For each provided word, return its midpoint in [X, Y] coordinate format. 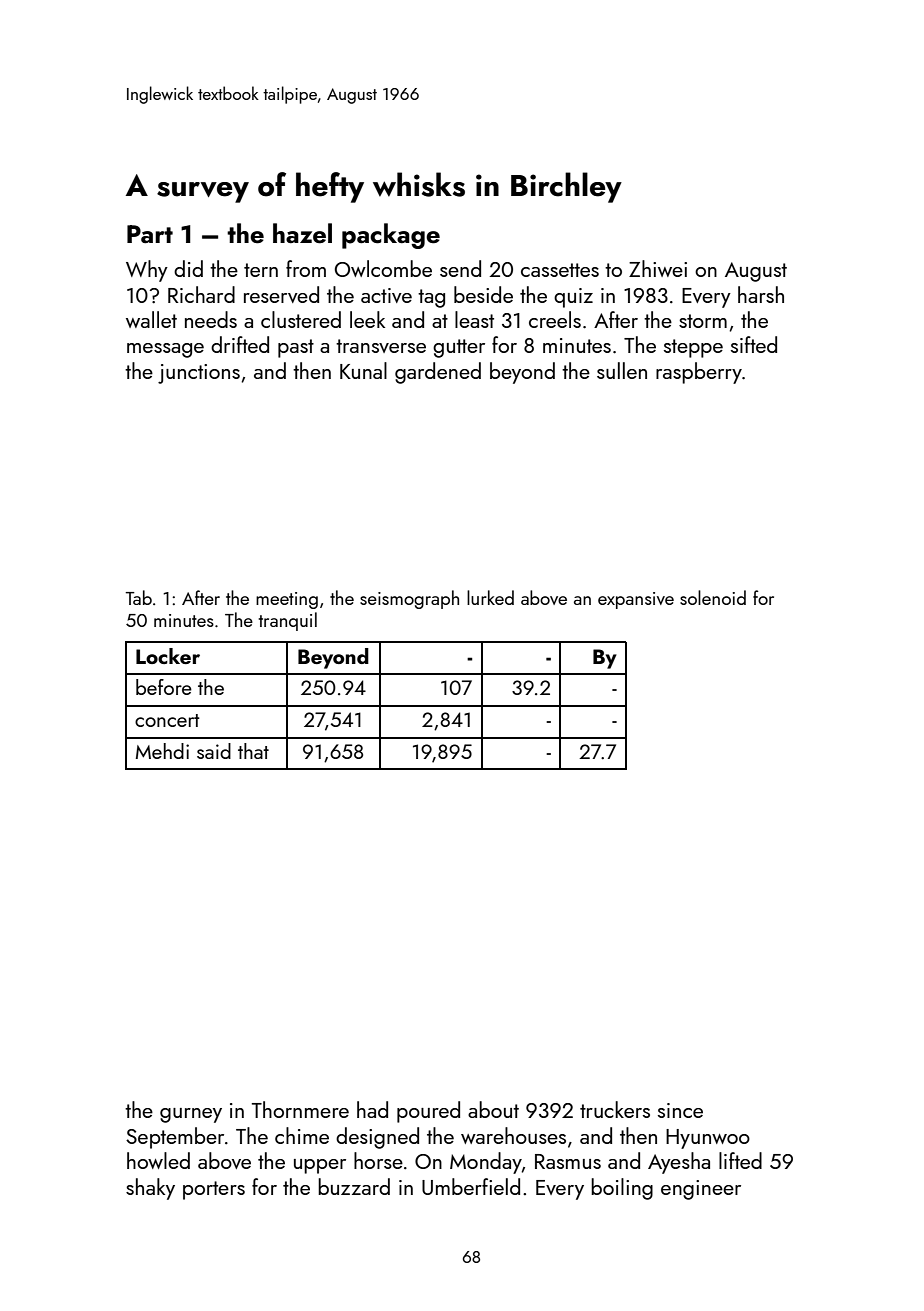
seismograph [409, 599]
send [460, 268]
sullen [622, 370]
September [175, 1138]
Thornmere [300, 1109]
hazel [302, 233]
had [372, 1109]
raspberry [699, 373]
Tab [139, 597]
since [680, 1110]
